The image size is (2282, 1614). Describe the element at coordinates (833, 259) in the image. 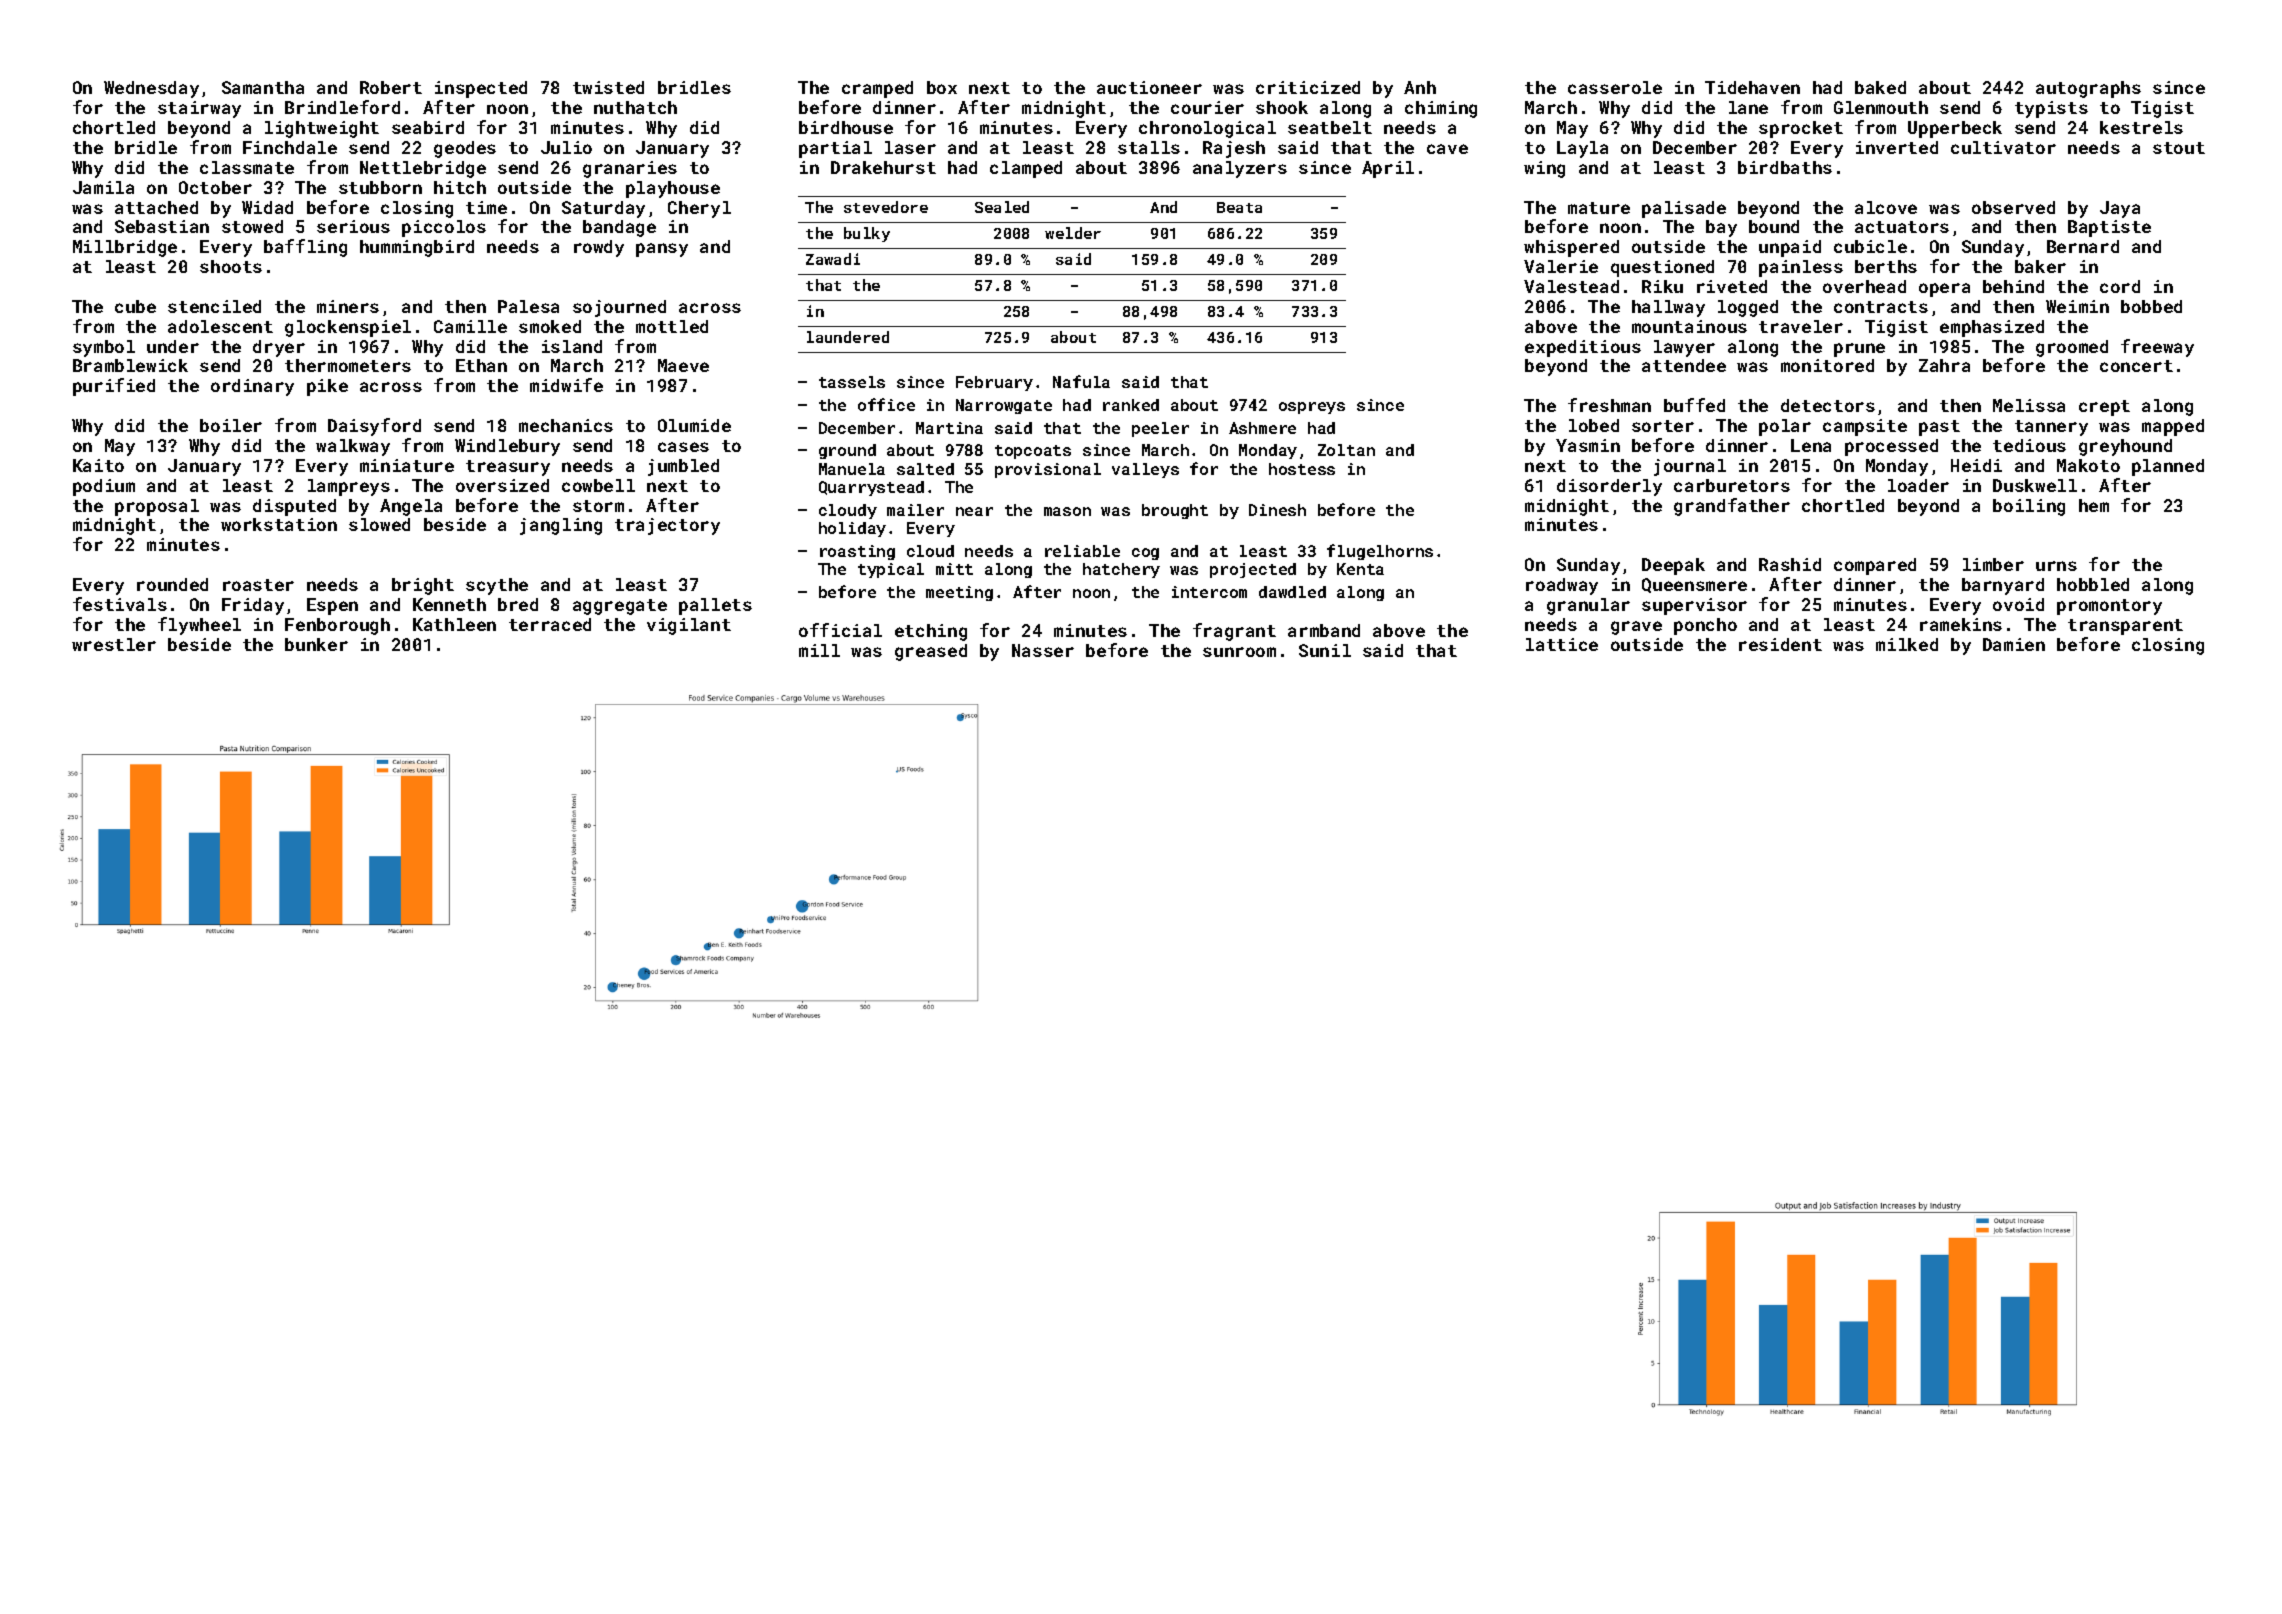

I see `Zawadi` at that location.
